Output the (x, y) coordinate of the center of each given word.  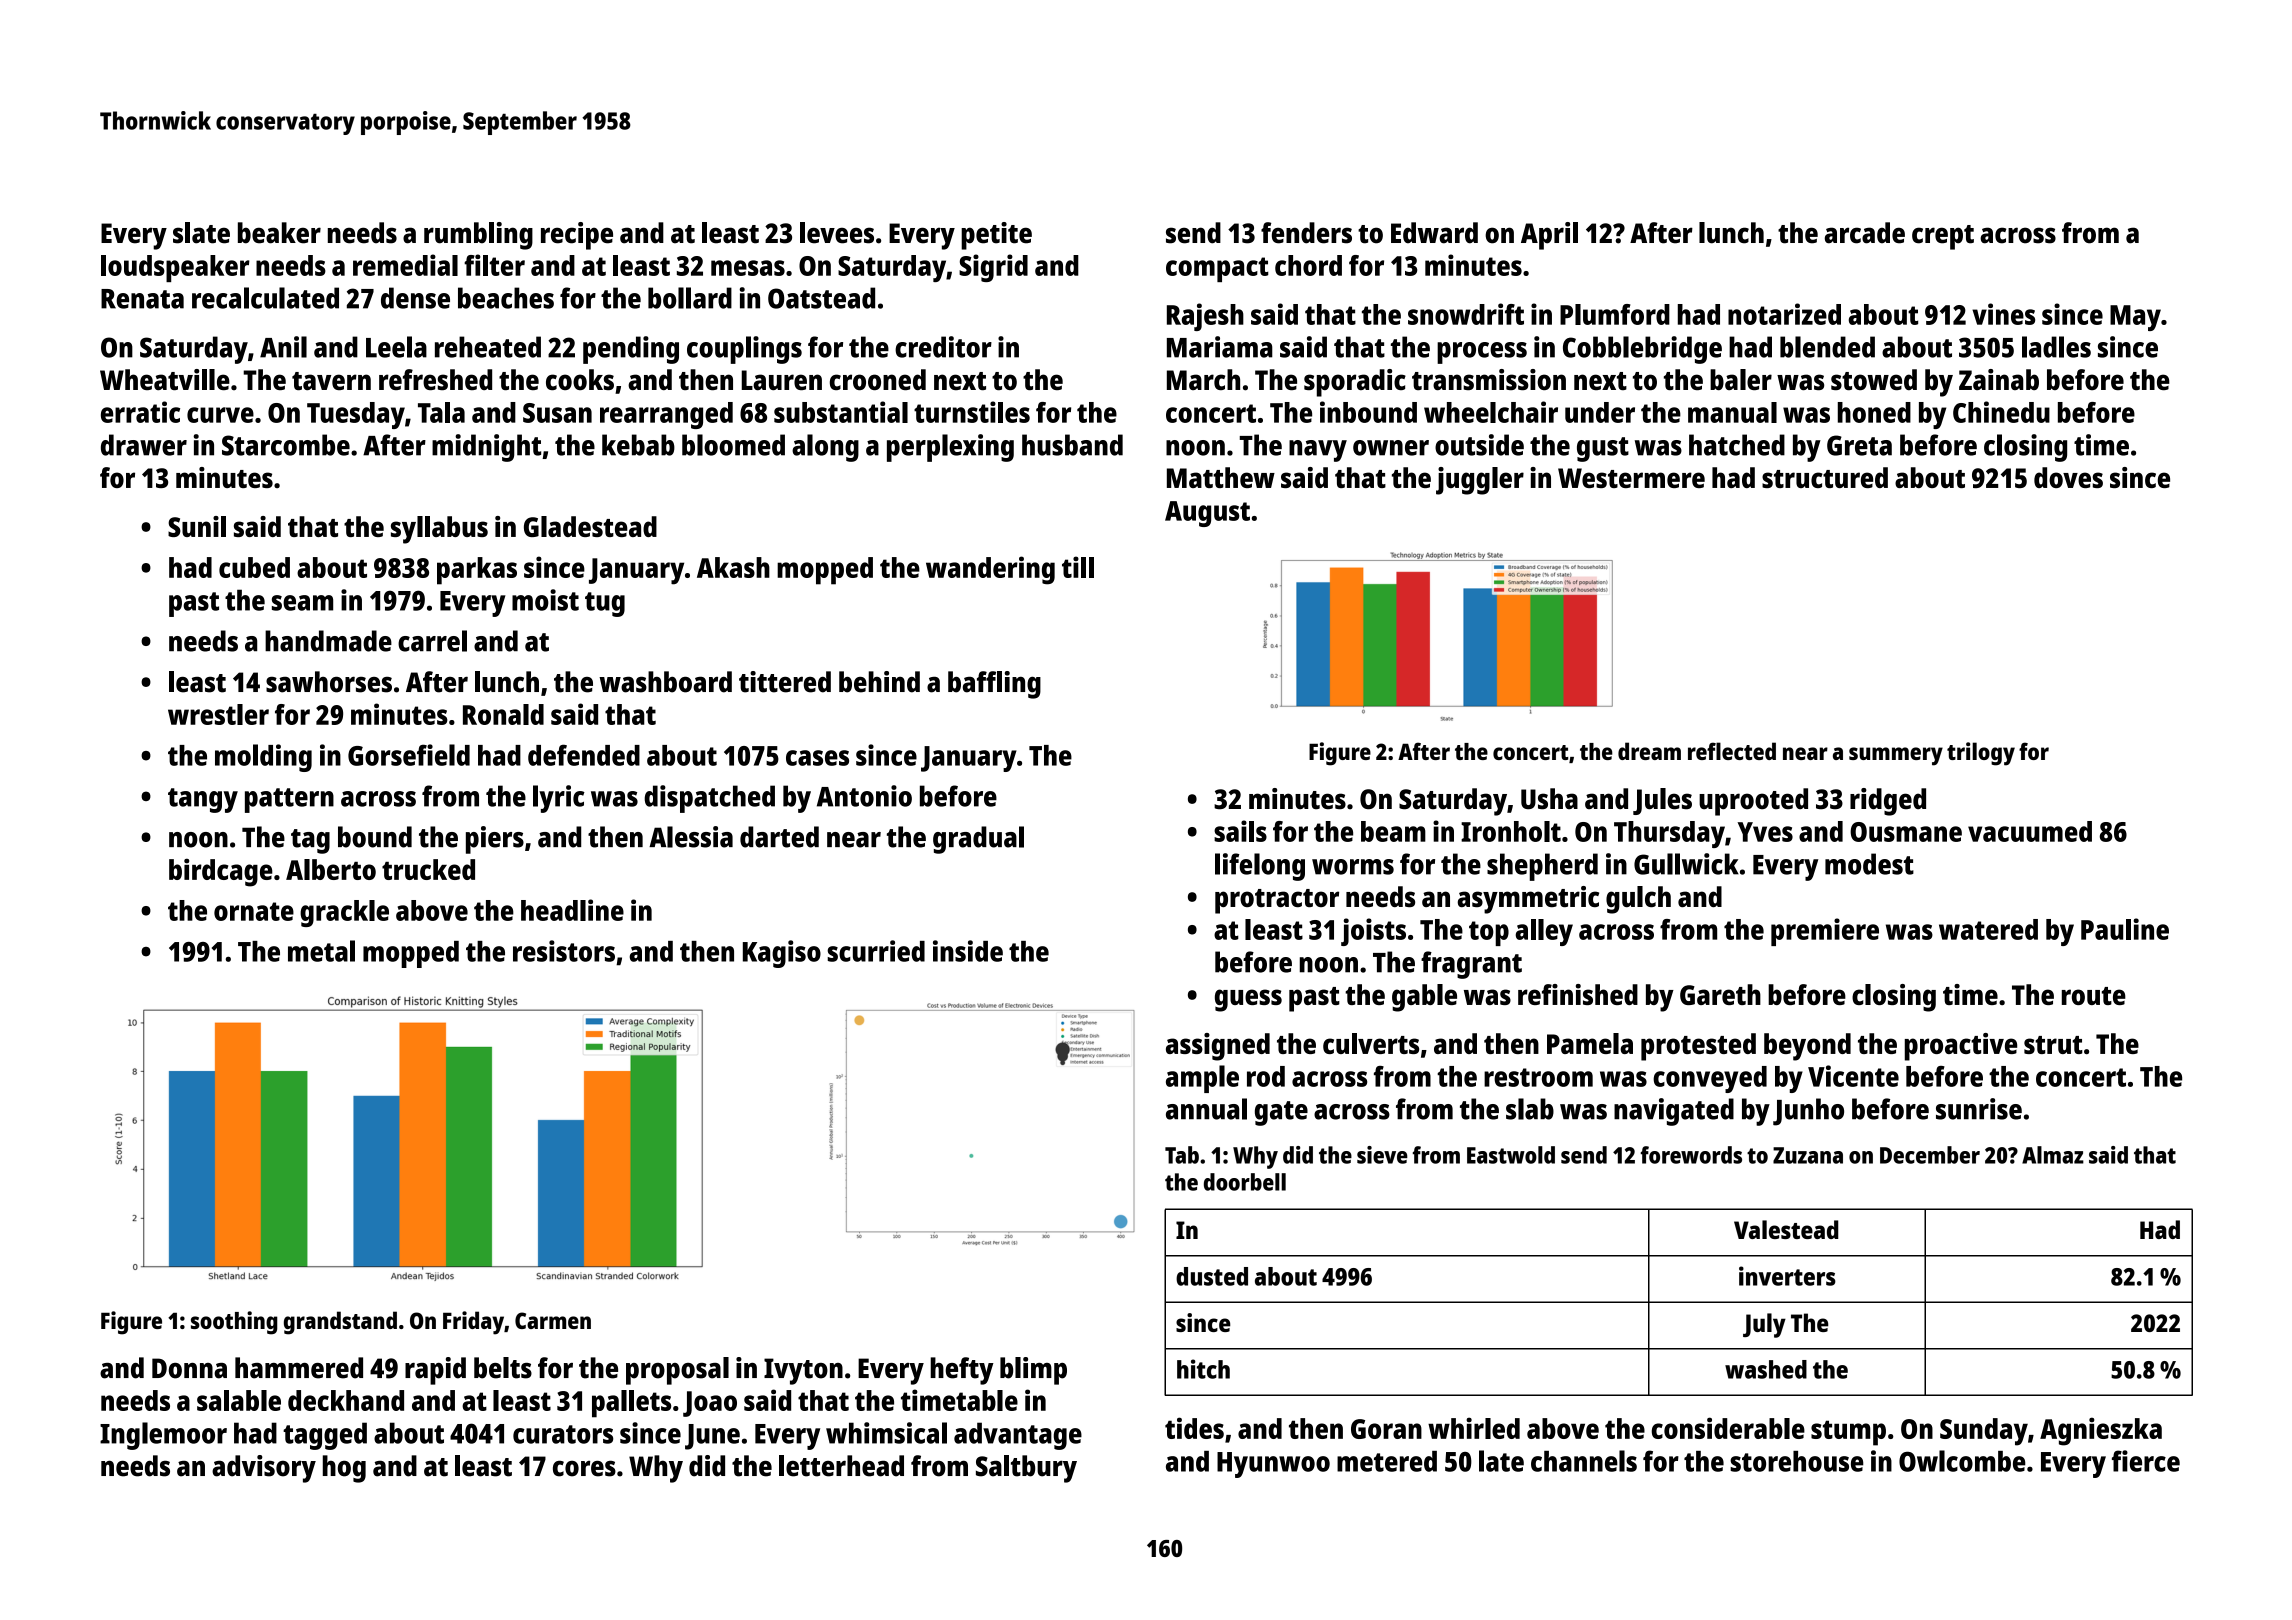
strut (2053, 1045)
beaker (279, 233)
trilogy (1981, 754)
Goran (1386, 1429)
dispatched (709, 799)
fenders (1306, 233)
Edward (1434, 233)
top (1489, 933)
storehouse (1797, 1461)
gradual (978, 840)
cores (584, 1468)
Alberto (331, 869)
